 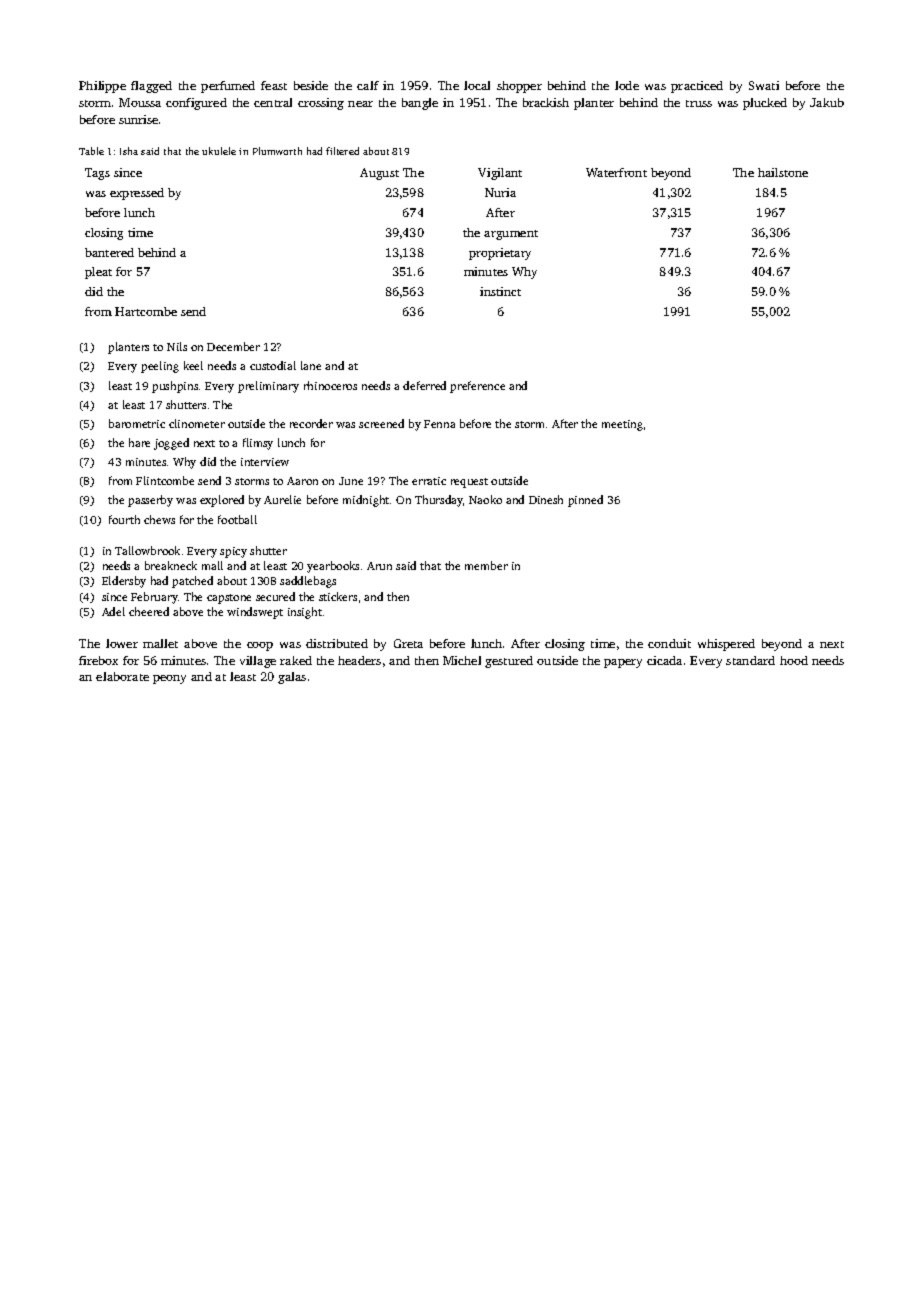 What do you see at coordinates (379, 174) in the screenshot?
I see `August` at bounding box center [379, 174].
